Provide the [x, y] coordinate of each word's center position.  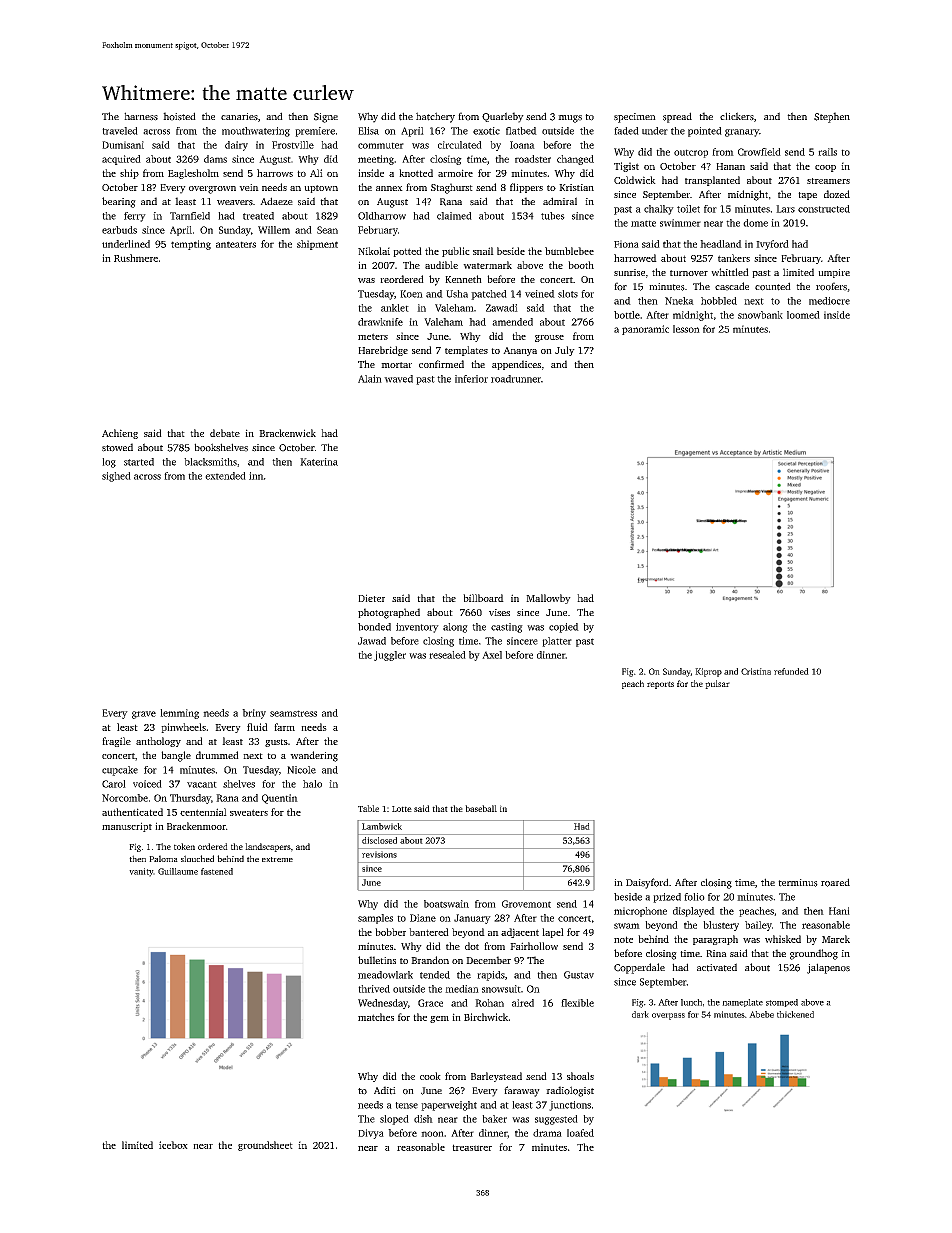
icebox [173, 1145]
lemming [179, 714]
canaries [239, 117]
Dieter [371, 598]
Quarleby [503, 117]
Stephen [832, 117]
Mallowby [548, 599]
